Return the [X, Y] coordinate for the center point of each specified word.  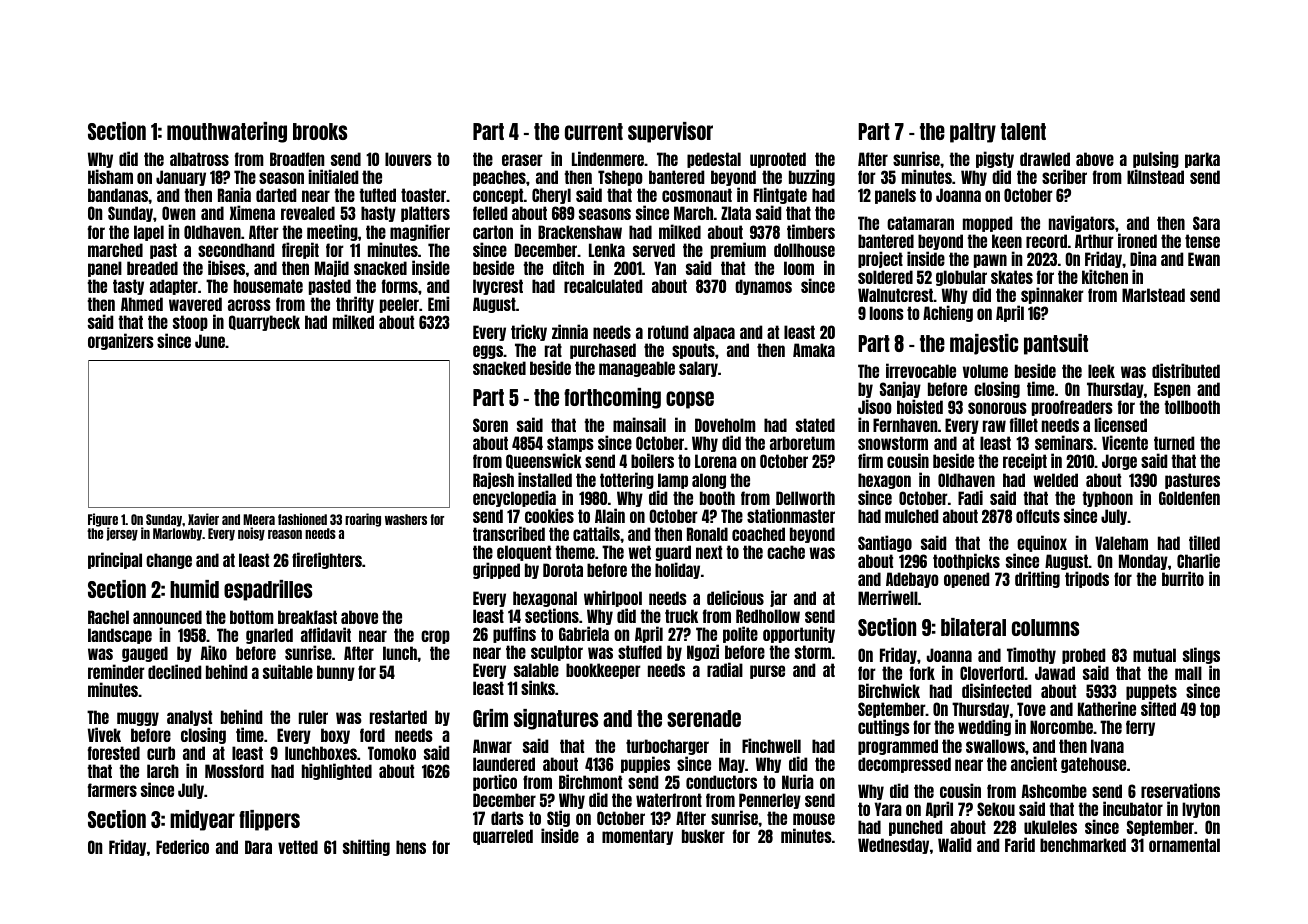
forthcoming [612, 398]
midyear [202, 820]
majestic [984, 344]
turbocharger [667, 747]
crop [435, 637]
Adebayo [912, 580]
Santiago [885, 543]
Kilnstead [1155, 176]
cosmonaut [697, 195]
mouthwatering [227, 132]
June [210, 341]
